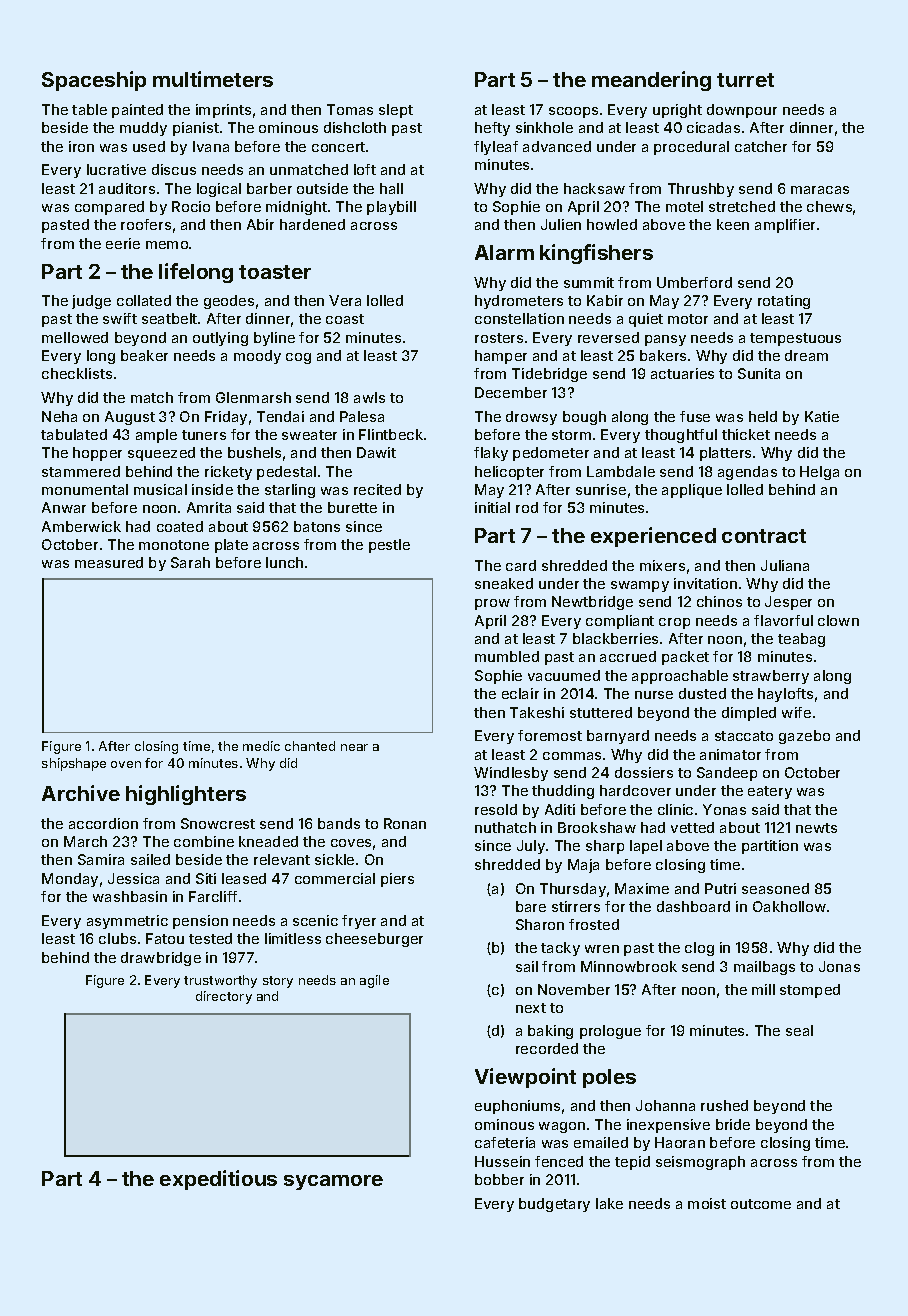 Image resolution: width=908 pixels, height=1316 pixels. Describe the element at coordinates (218, 1180) in the image. I see `expeditious` at that location.
